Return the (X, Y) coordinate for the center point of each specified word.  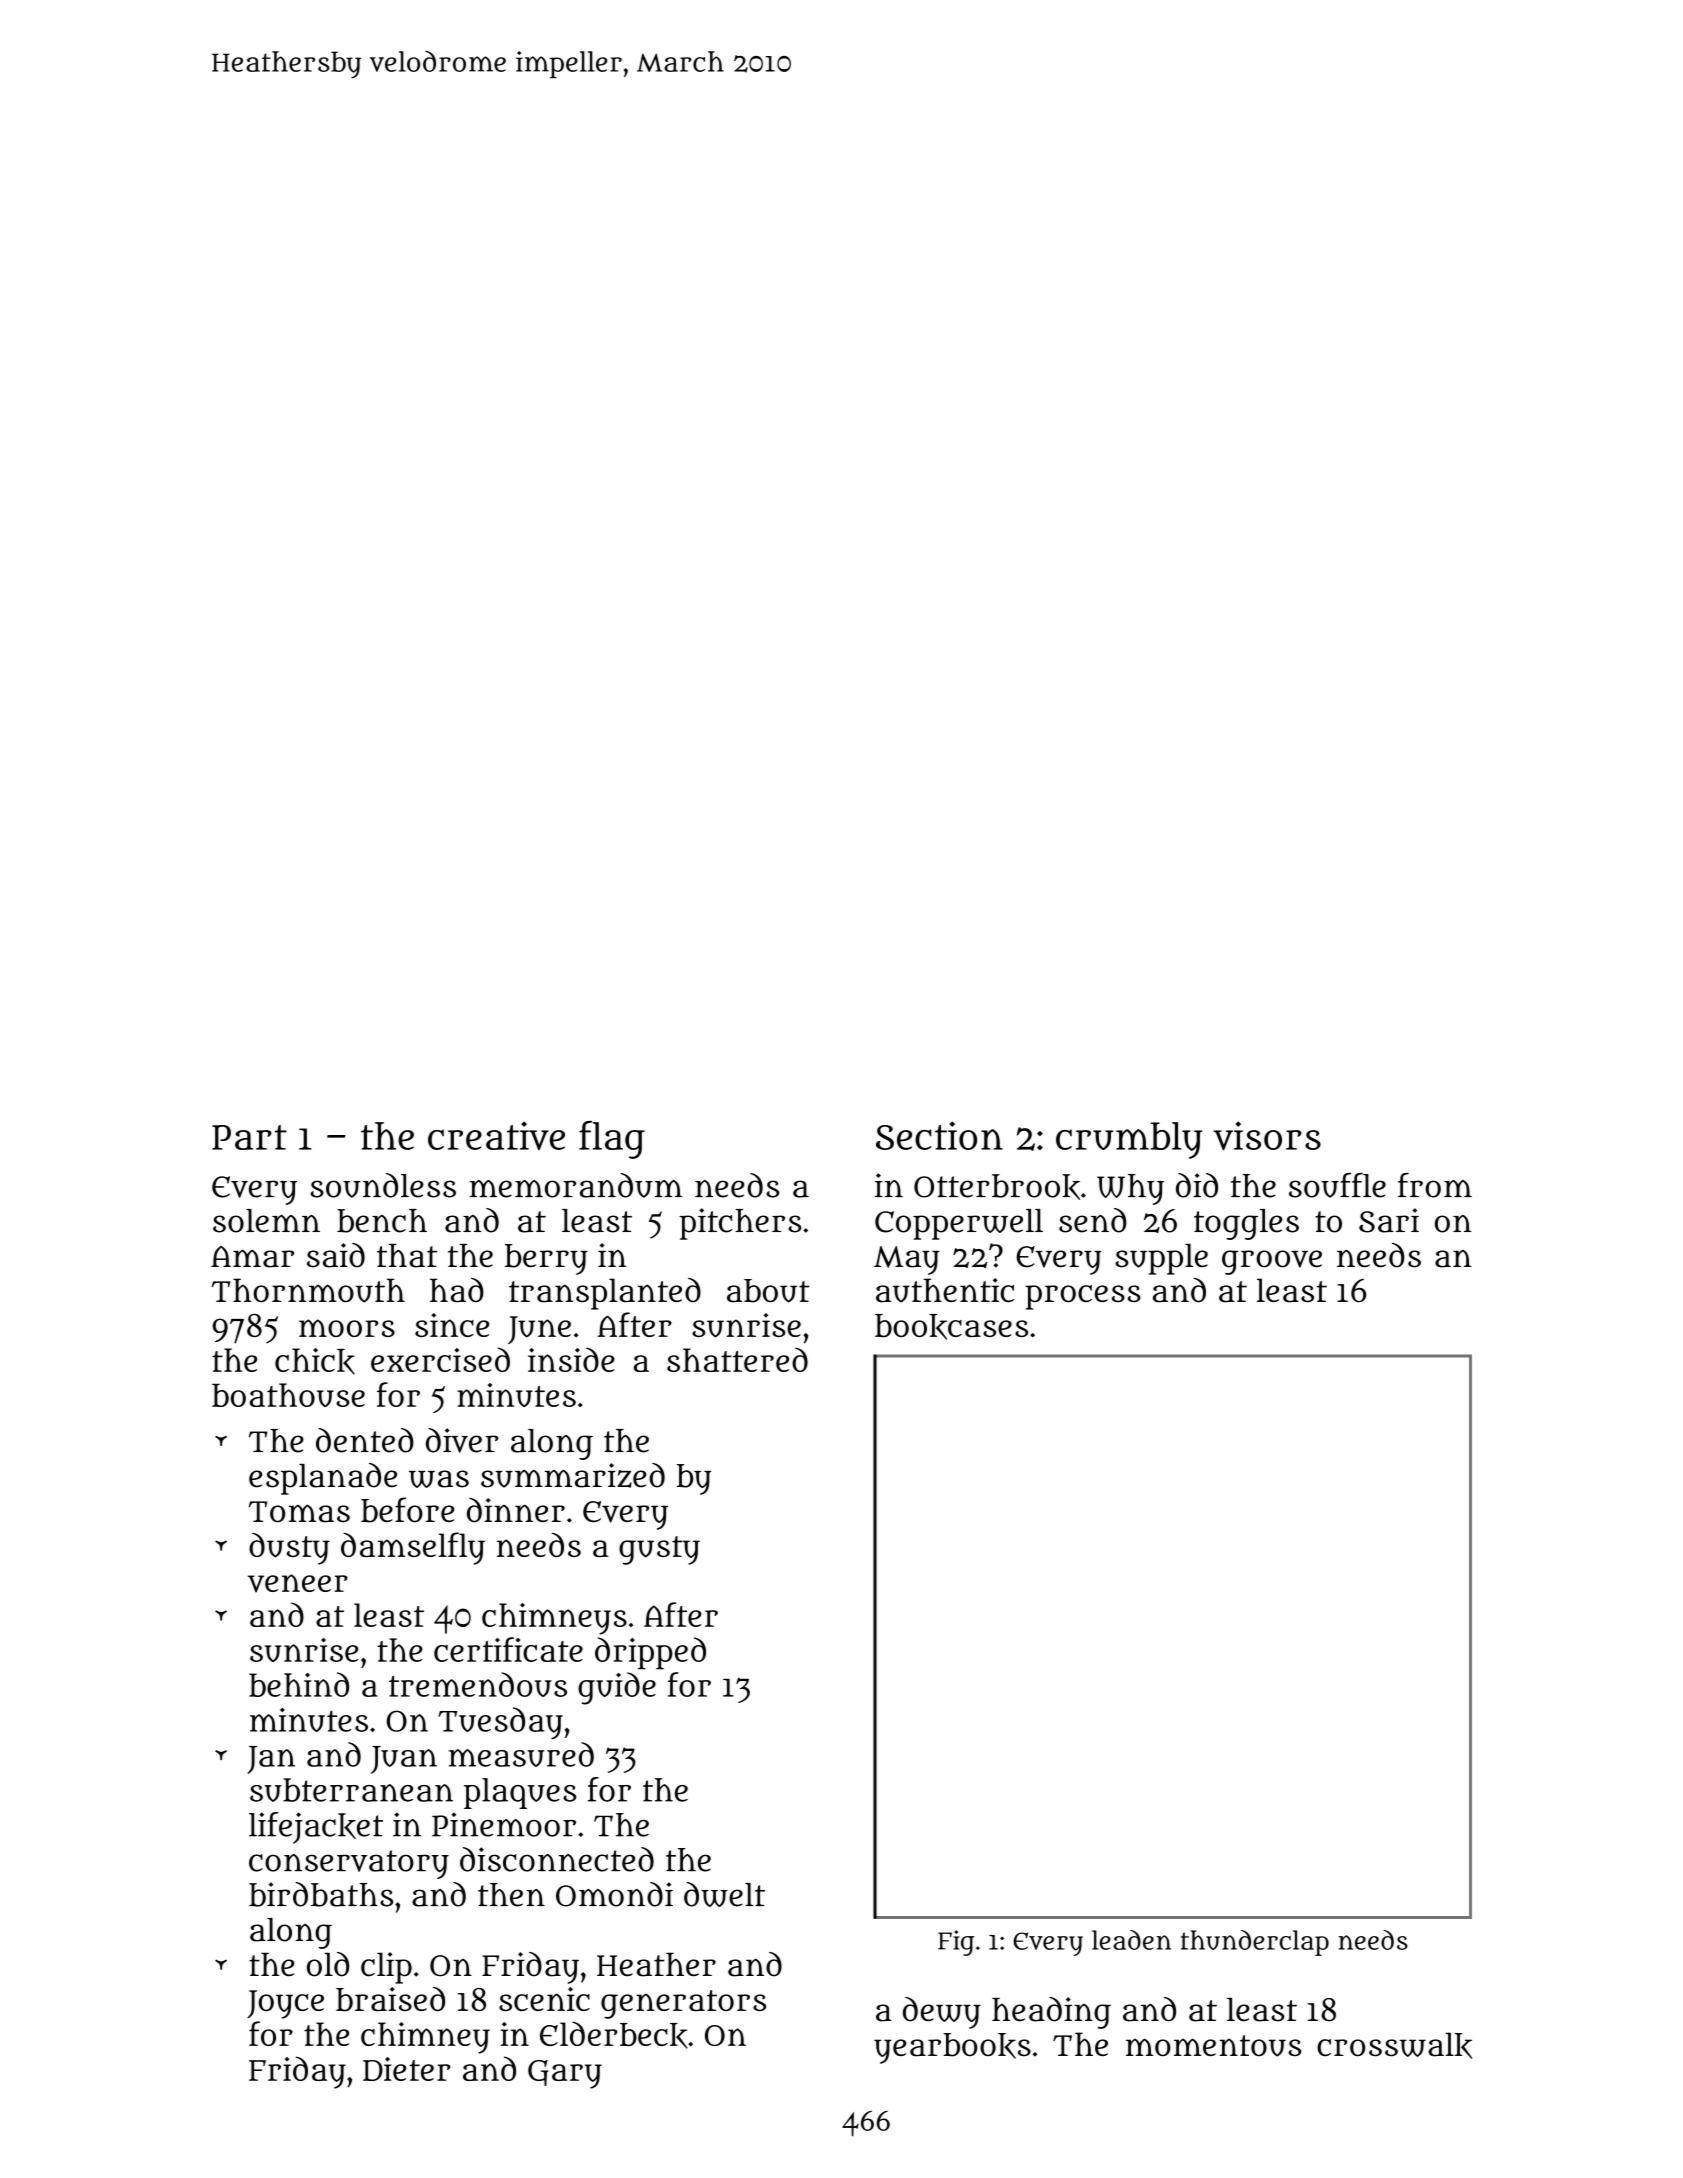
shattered (737, 1359)
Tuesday (500, 1723)
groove (1272, 1262)
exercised (440, 1359)
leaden (1131, 1940)
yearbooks (952, 2048)
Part (249, 1137)
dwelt (724, 1894)
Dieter (406, 2069)
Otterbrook (997, 1187)
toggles (1246, 1224)
